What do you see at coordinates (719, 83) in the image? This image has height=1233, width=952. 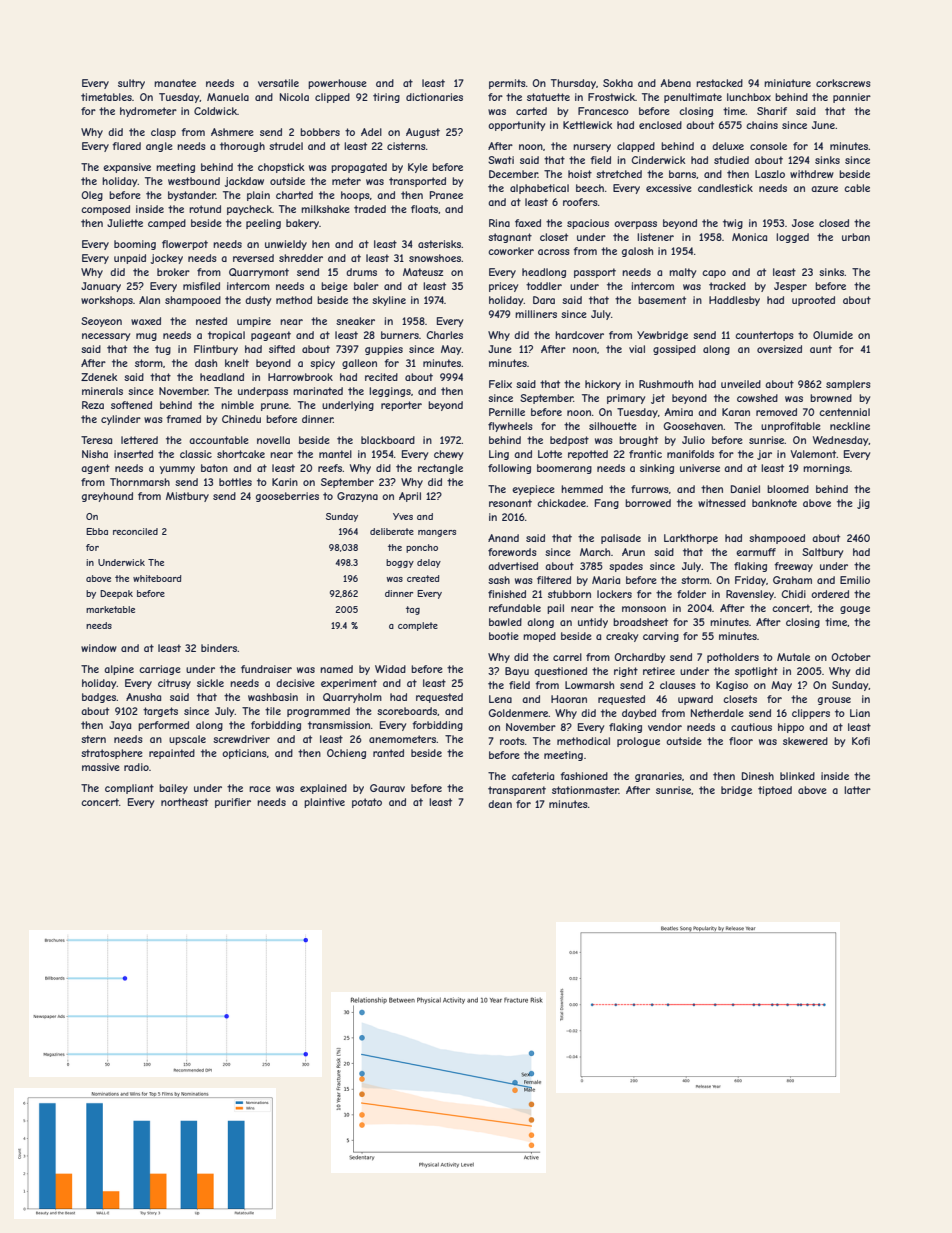 I see `restacked` at bounding box center [719, 83].
